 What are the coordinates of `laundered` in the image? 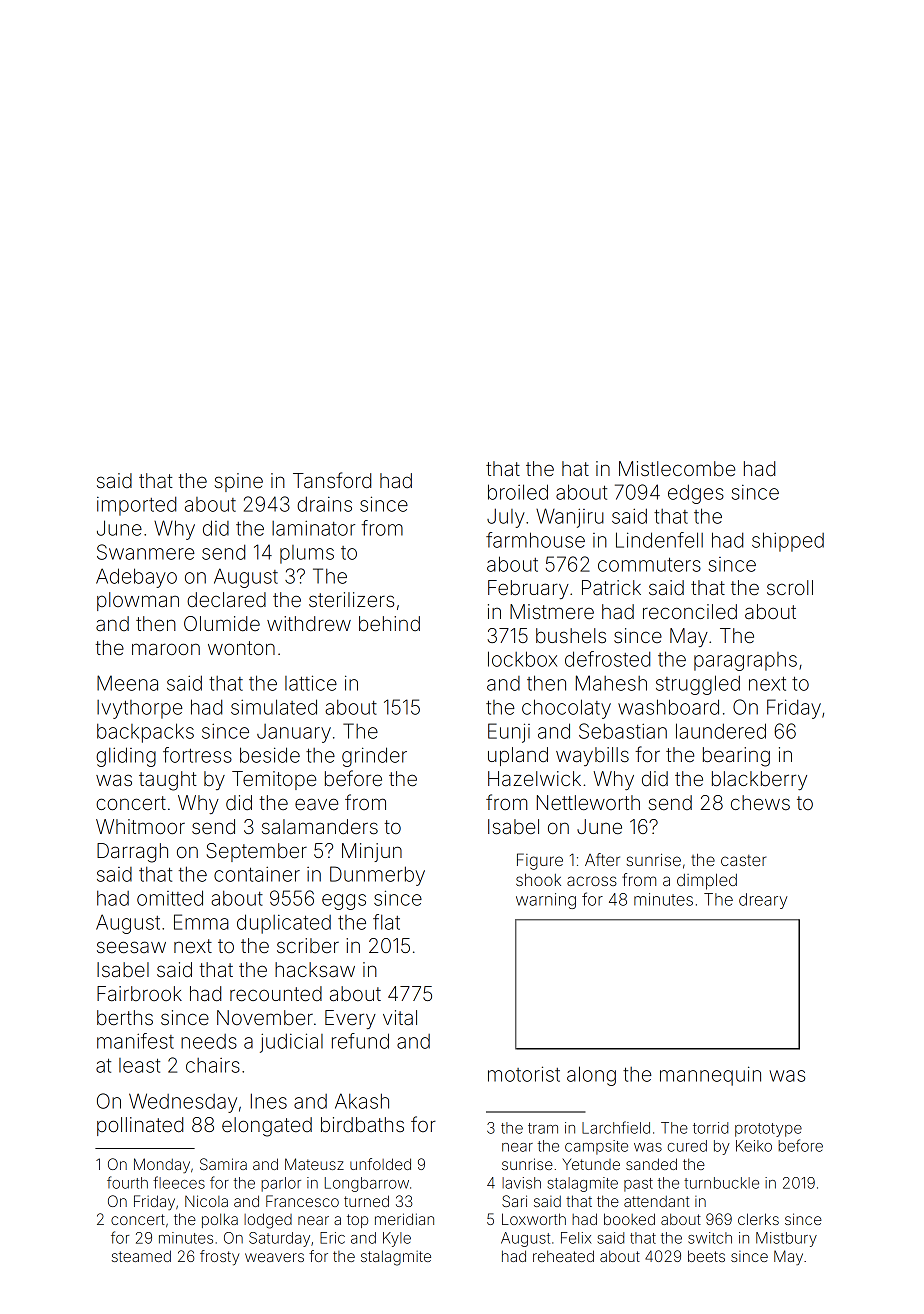 It's located at (721, 731).
